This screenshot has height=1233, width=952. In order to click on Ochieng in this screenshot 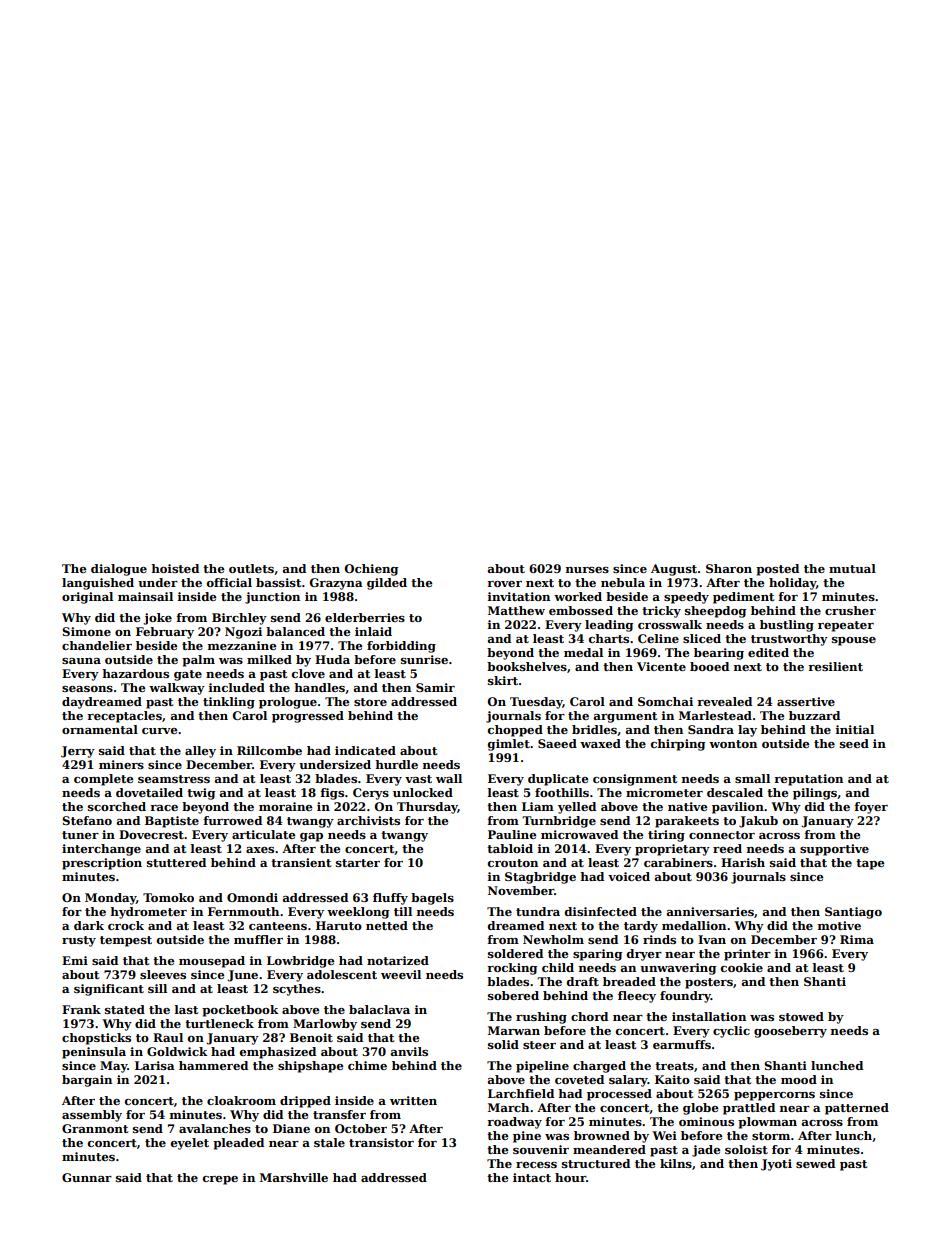, I will do `click(371, 570)`.
